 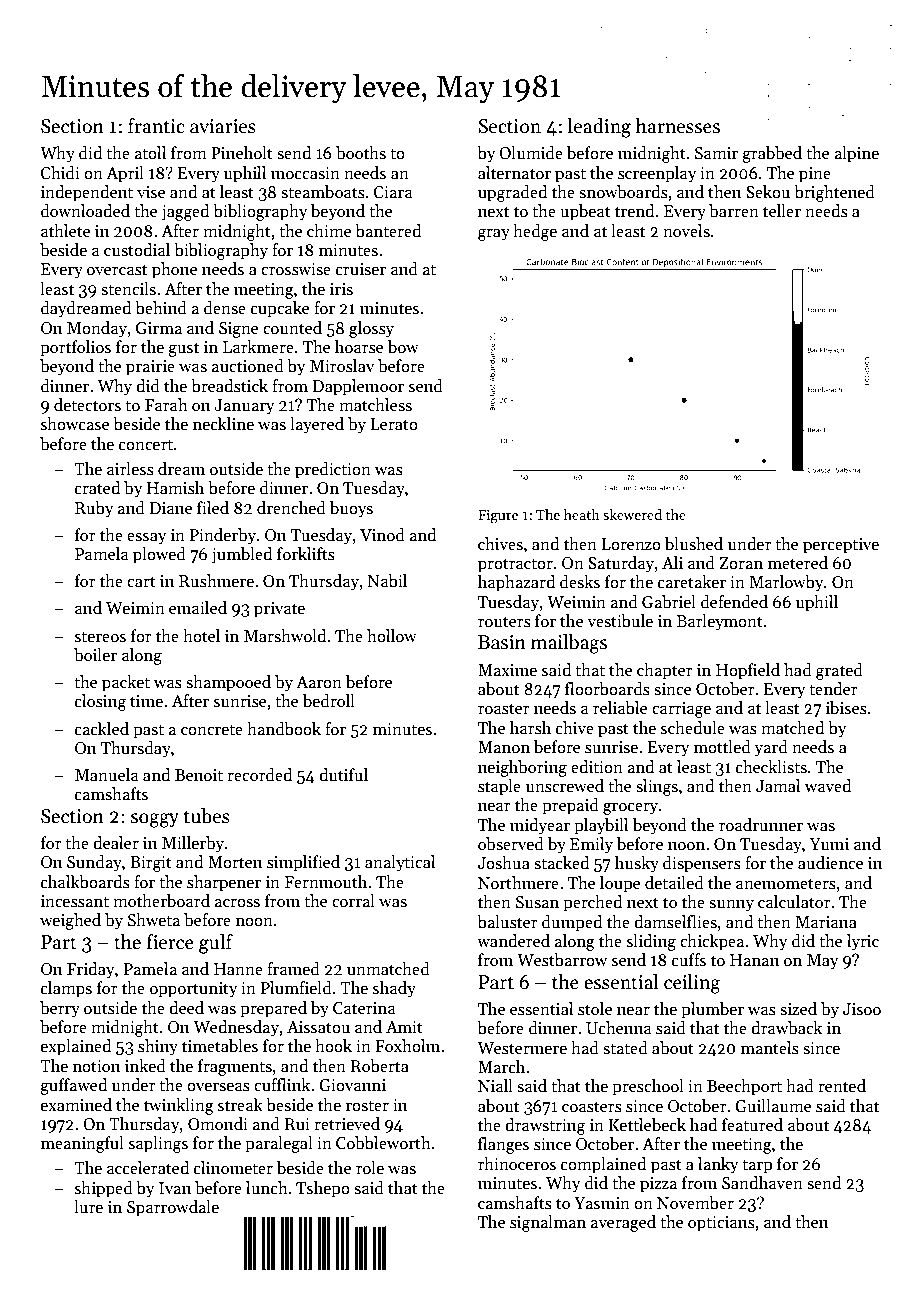 I want to click on breadstick, so click(x=229, y=386).
